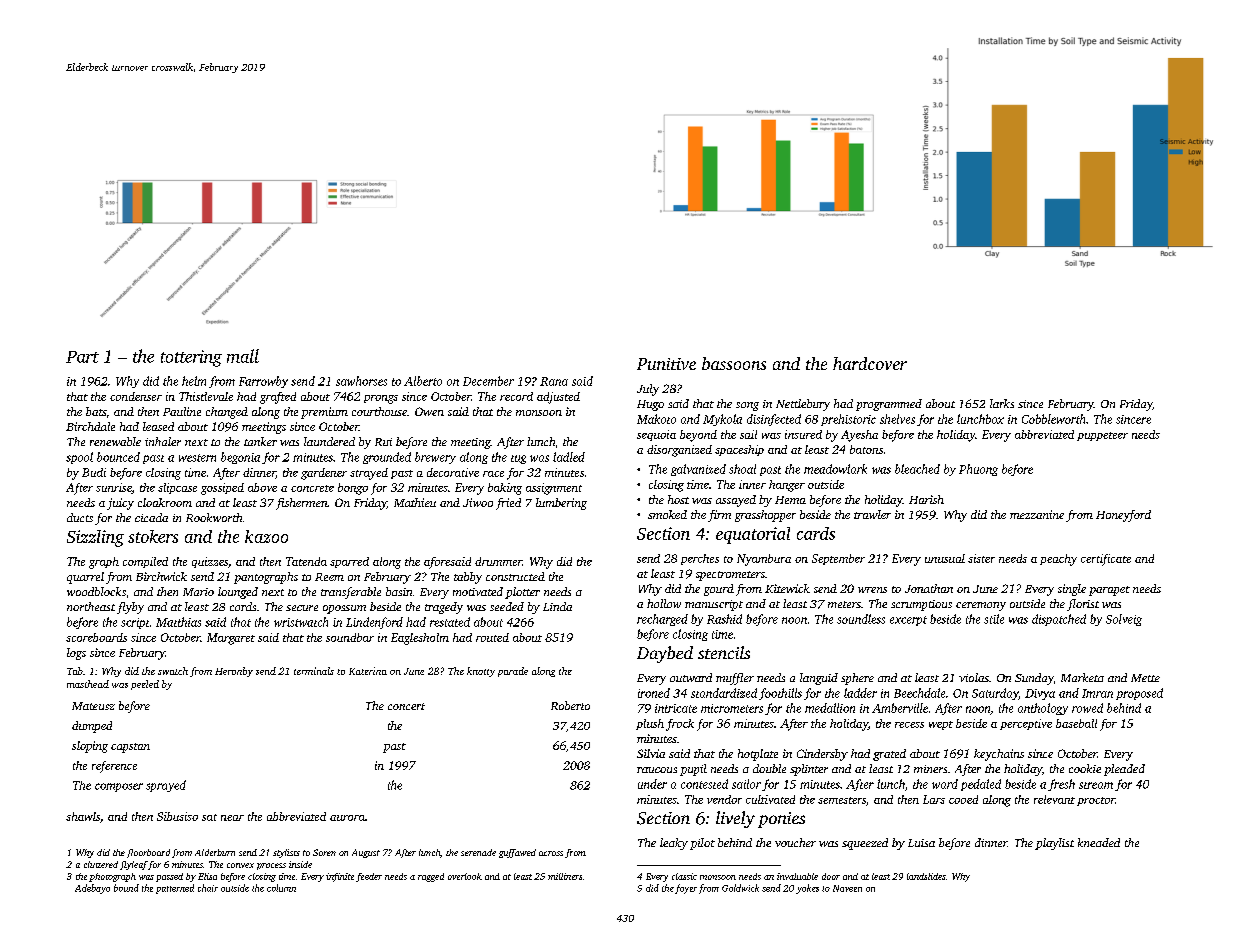 The width and height of the page is (1233, 952). What do you see at coordinates (243, 356) in the page?
I see `mall` at bounding box center [243, 356].
